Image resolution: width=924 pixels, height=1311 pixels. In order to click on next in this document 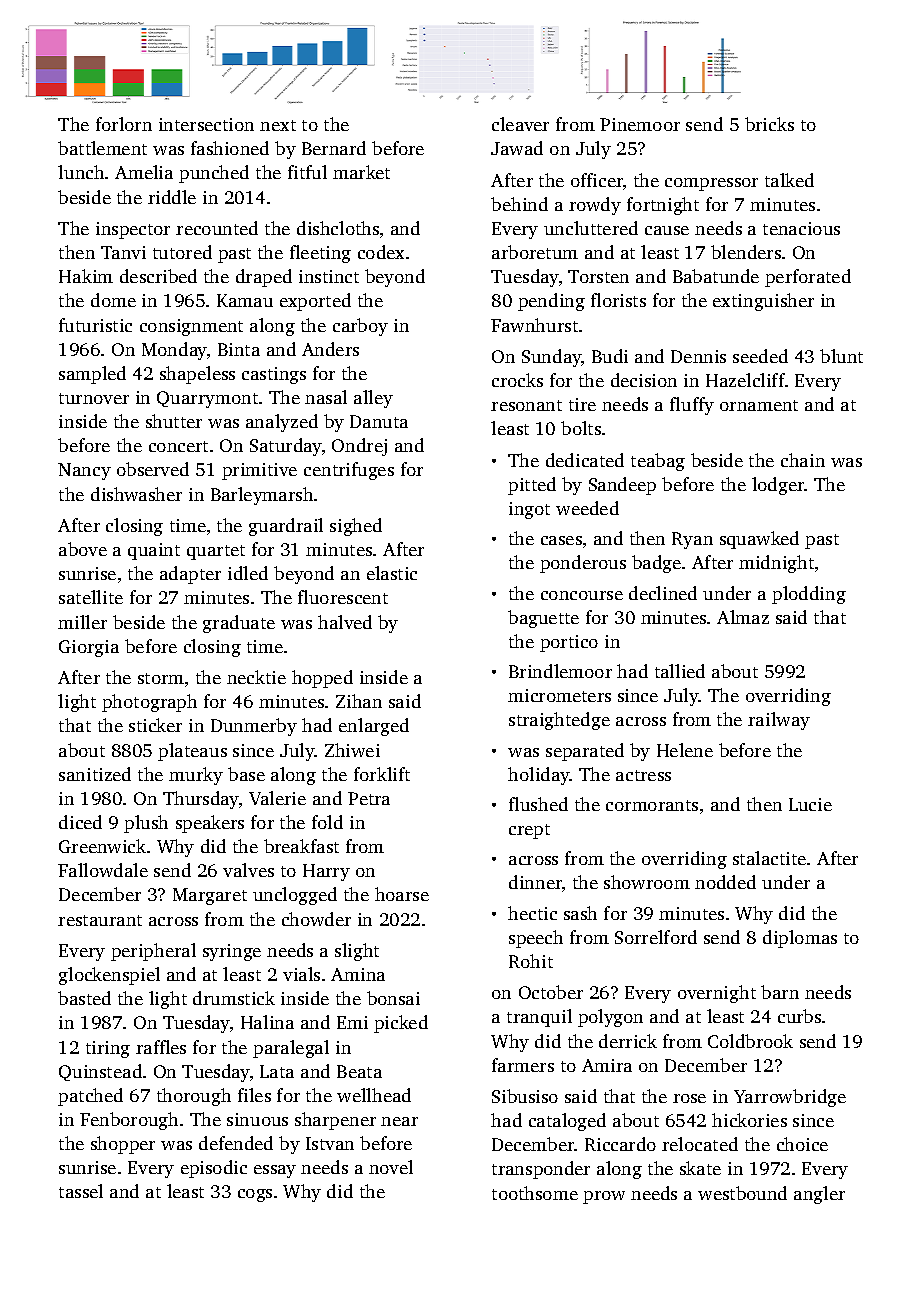, I will do `click(278, 125)`.
